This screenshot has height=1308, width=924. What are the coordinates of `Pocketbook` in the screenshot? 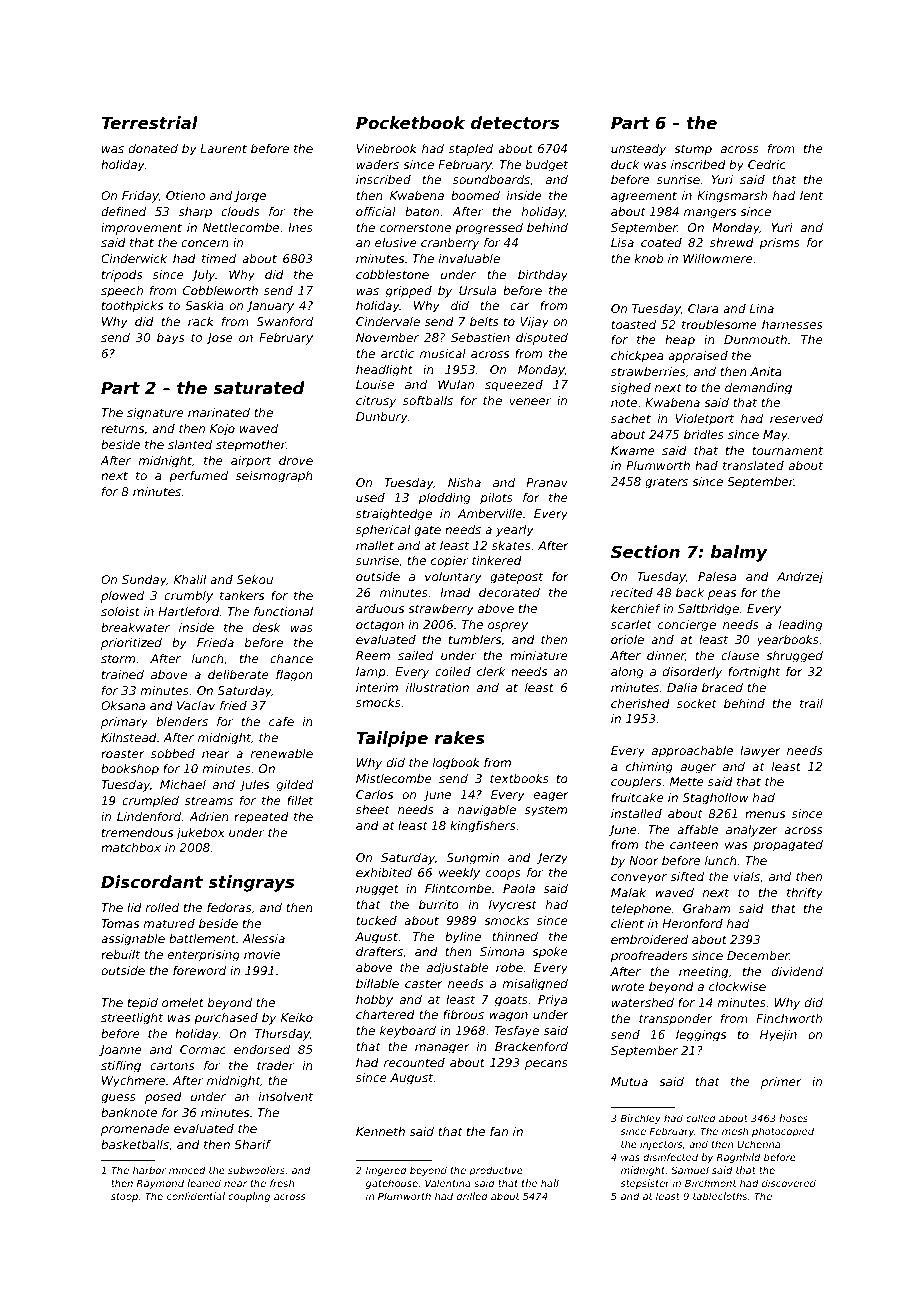 It's located at (410, 122).
